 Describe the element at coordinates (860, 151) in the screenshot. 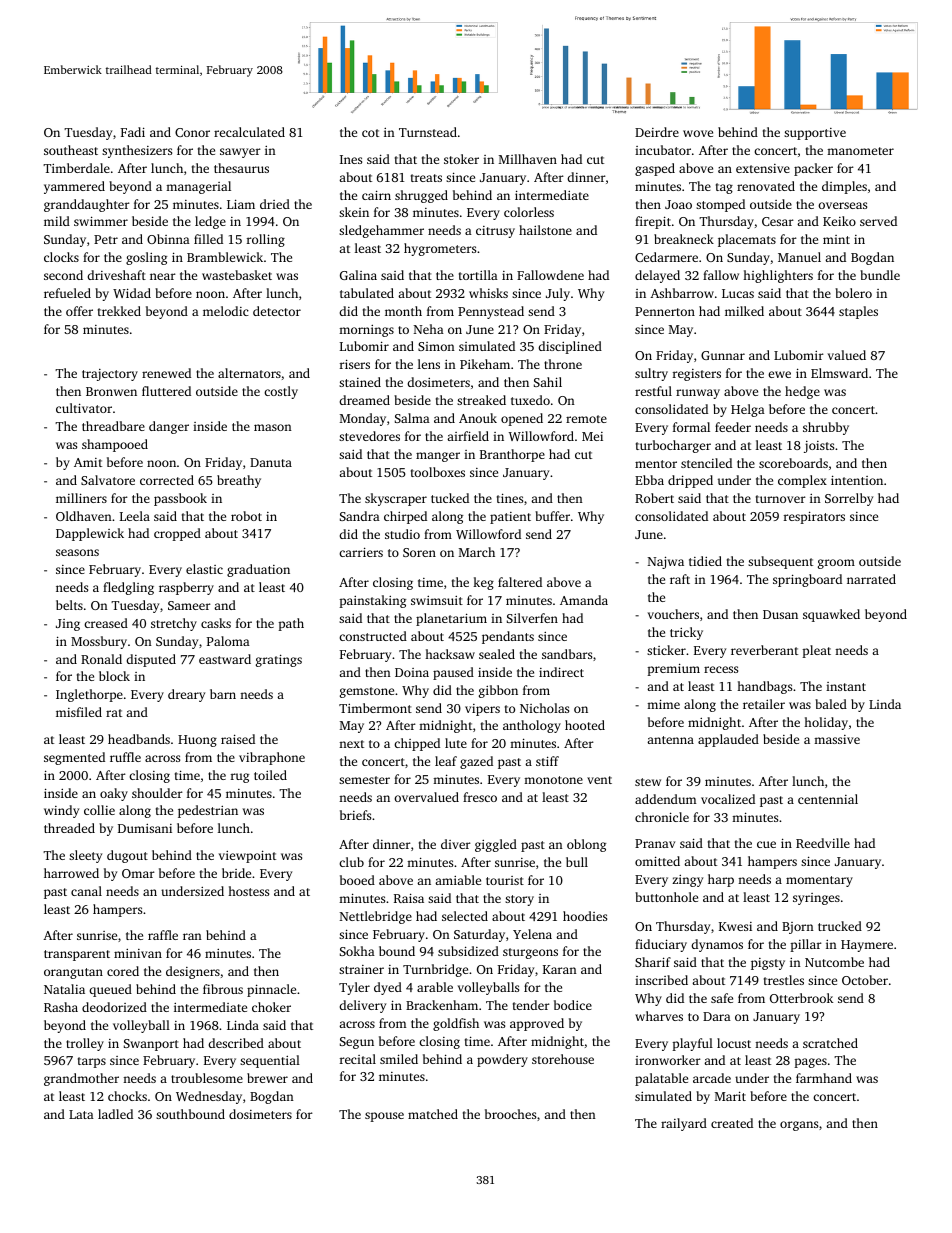

I see `manometer` at that location.
